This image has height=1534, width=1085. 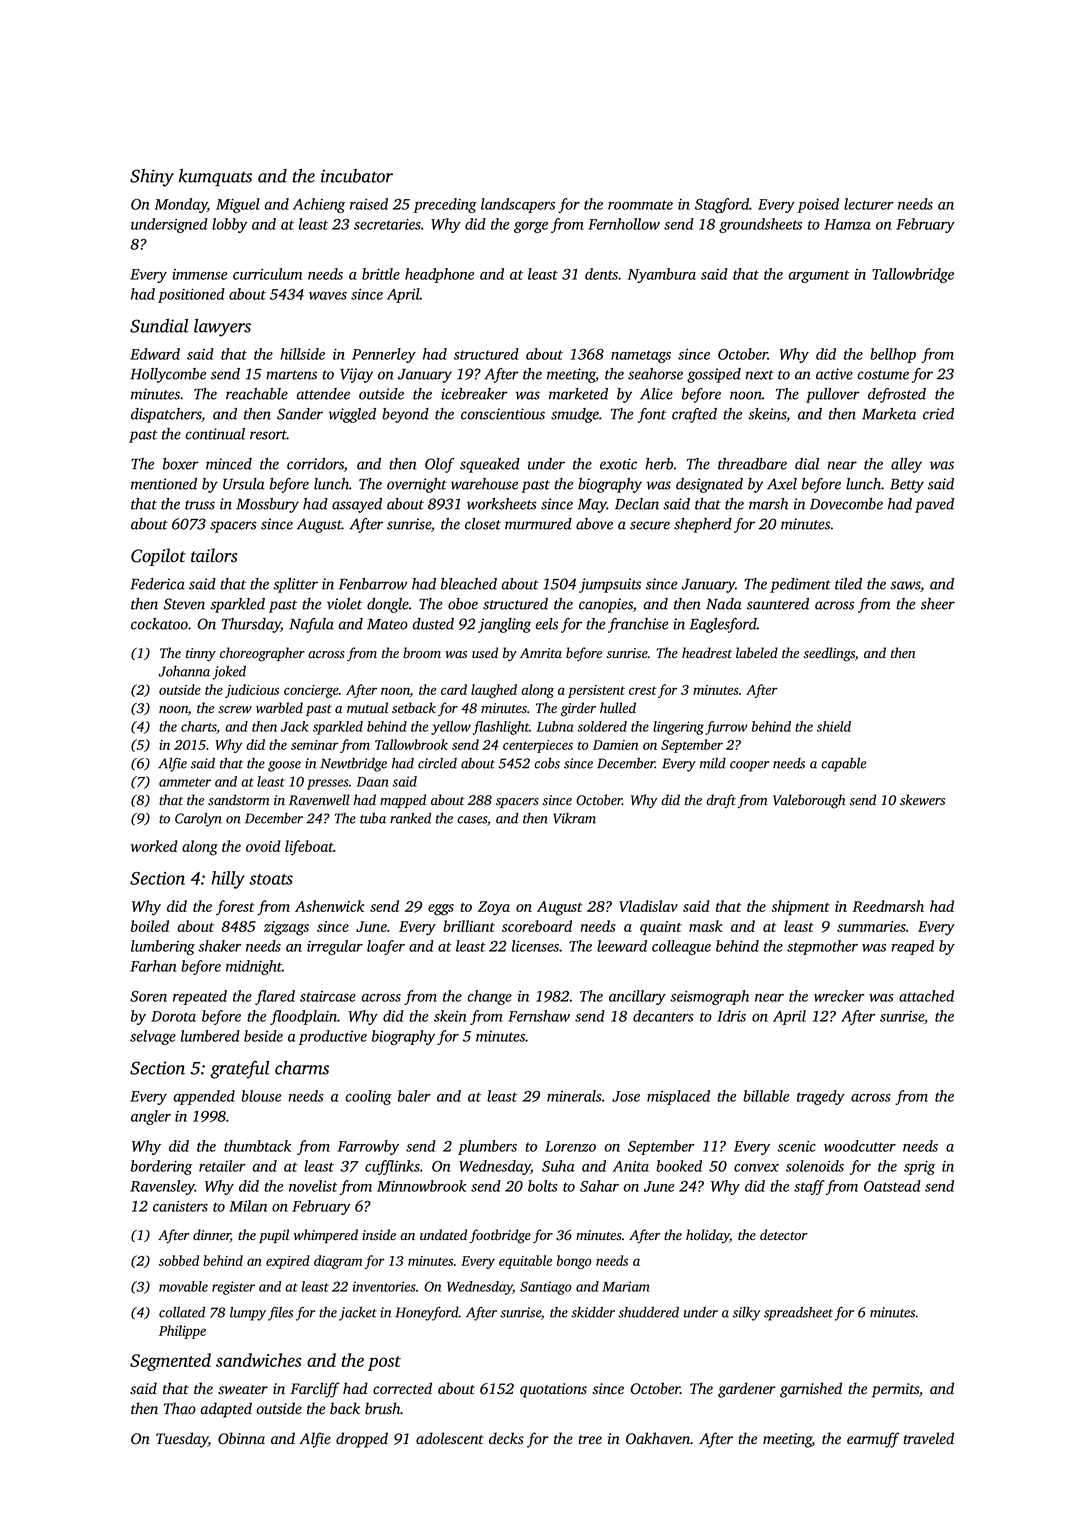 I want to click on Nyambura, so click(x=662, y=275).
